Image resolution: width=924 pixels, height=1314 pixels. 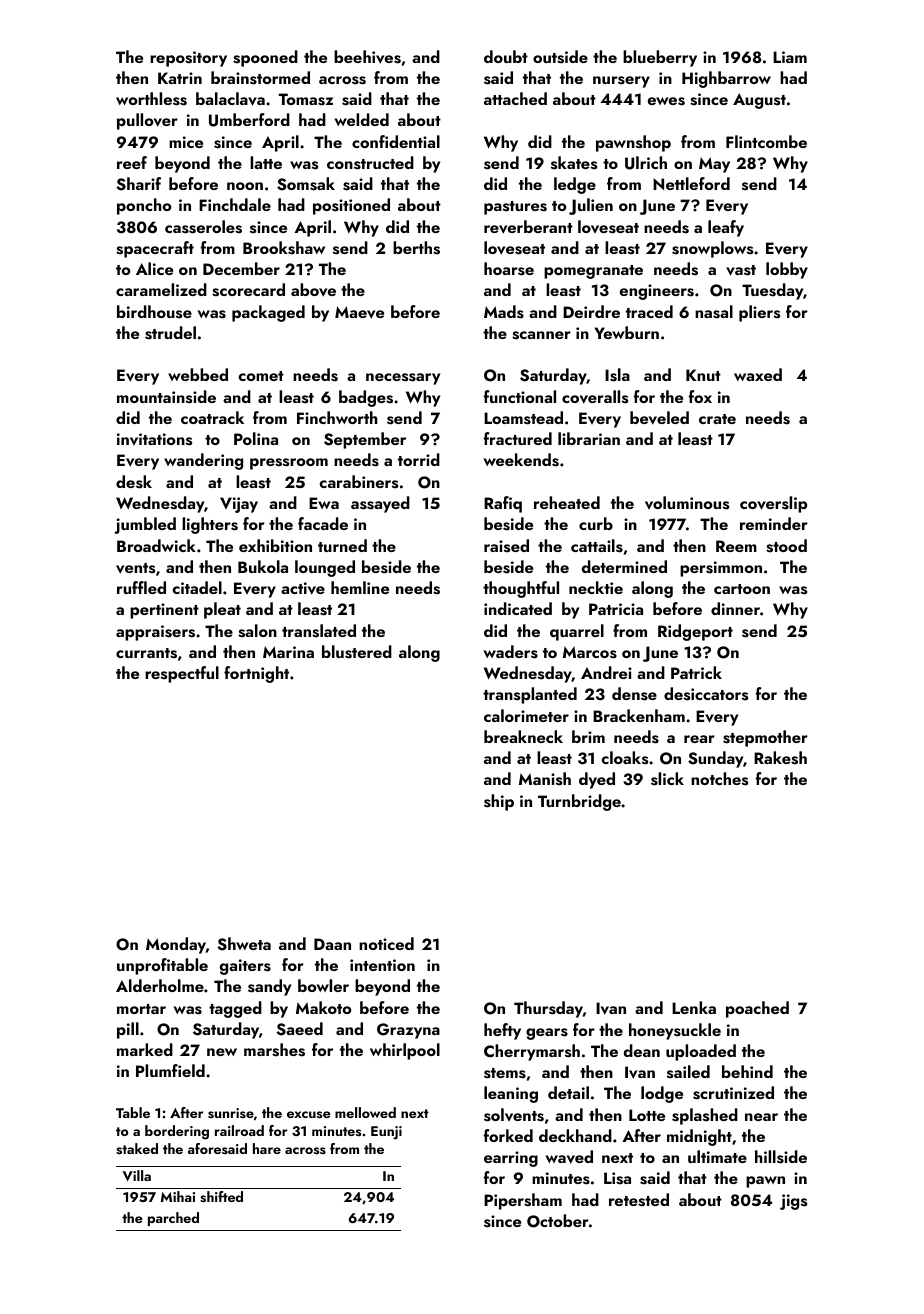 What do you see at coordinates (170, 333) in the document?
I see `strudel` at bounding box center [170, 333].
